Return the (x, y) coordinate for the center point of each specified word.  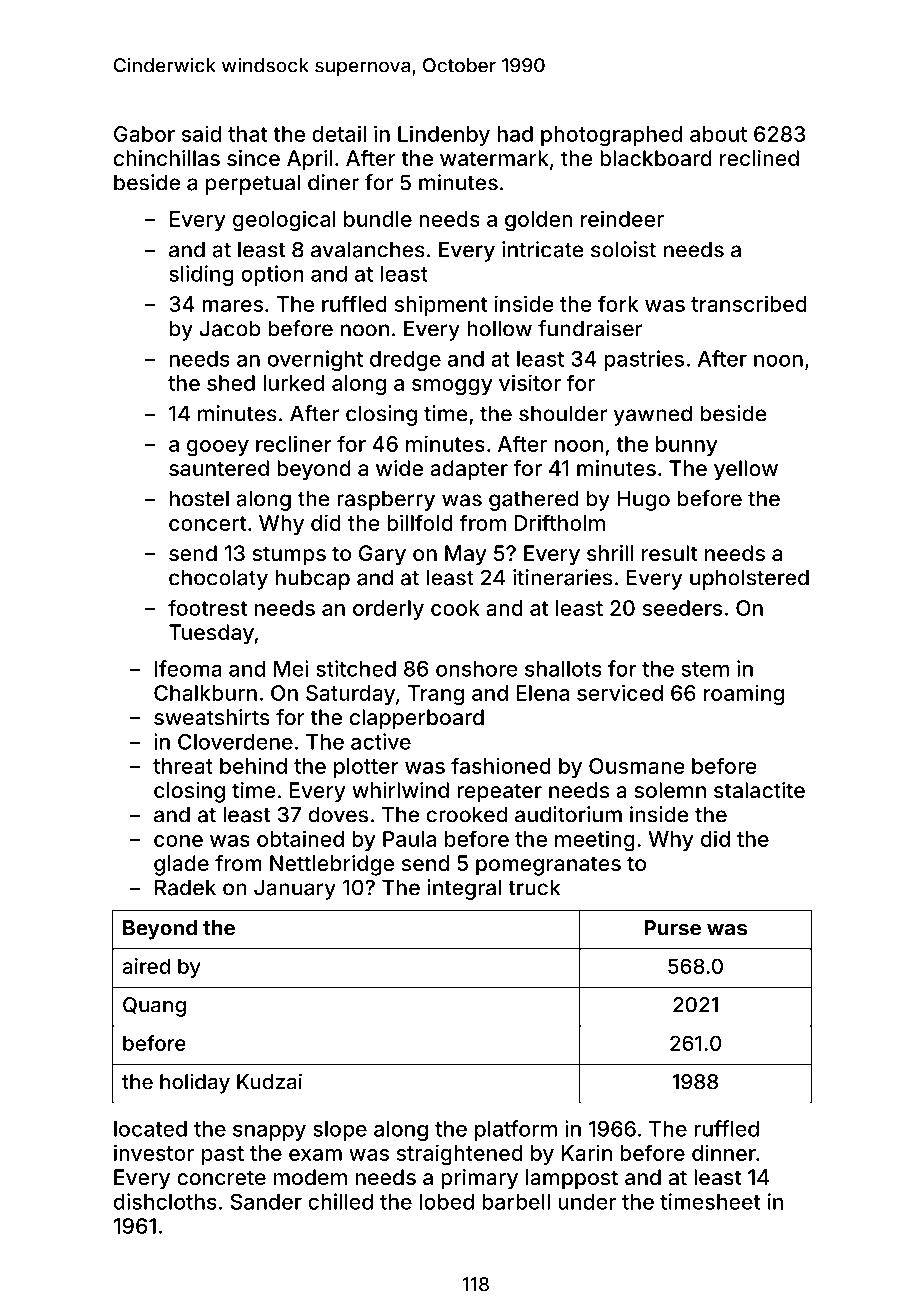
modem (310, 1177)
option (272, 275)
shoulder (563, 413)
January (295, 889)
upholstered (749, 579)
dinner (724, 1152)
